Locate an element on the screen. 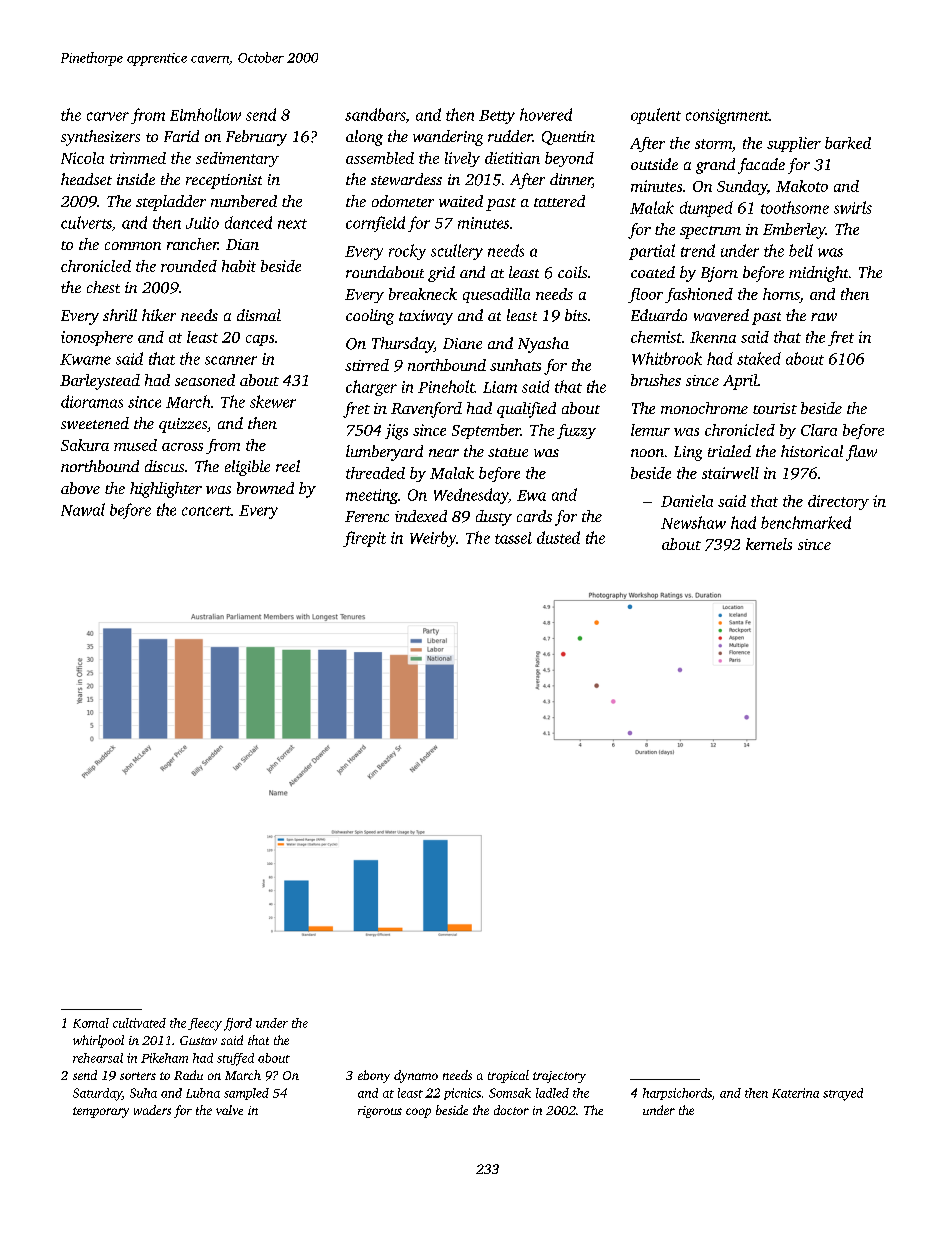 The image size is (952, 1233). staked is located at coordinates (759, 358).
